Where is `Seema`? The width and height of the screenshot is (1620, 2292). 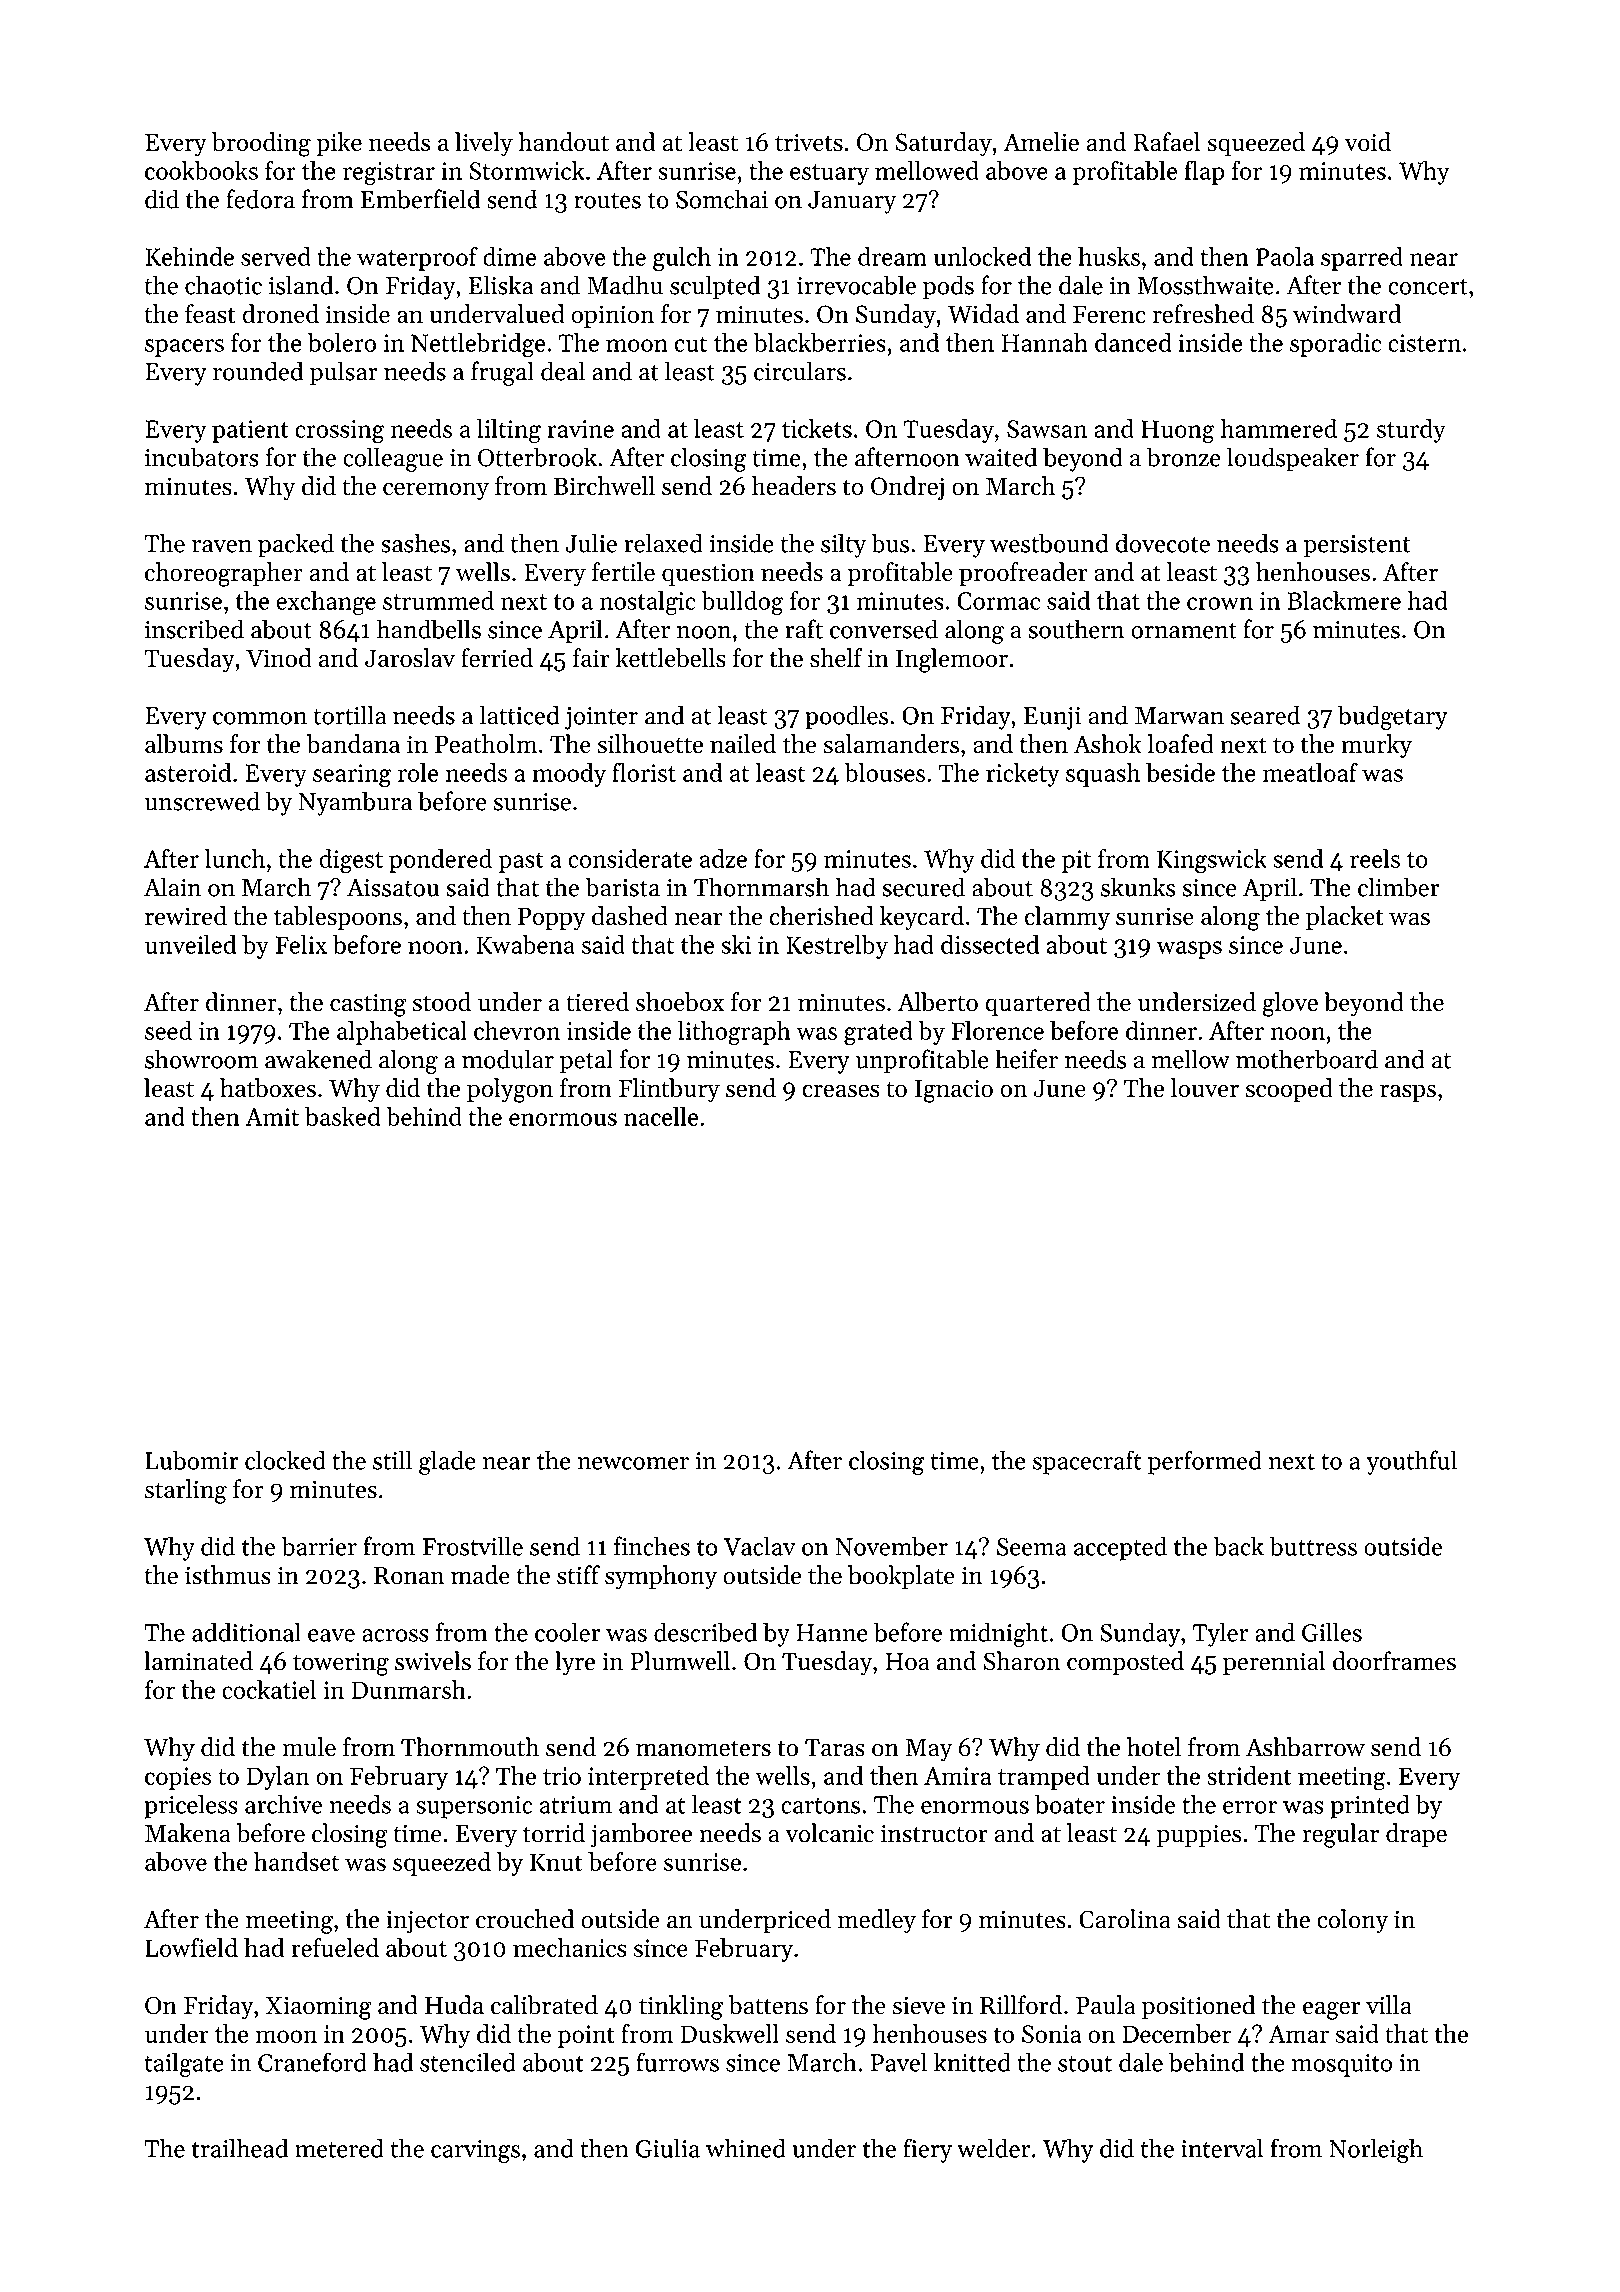
Seema is located at coordinates (1032, 1547).
